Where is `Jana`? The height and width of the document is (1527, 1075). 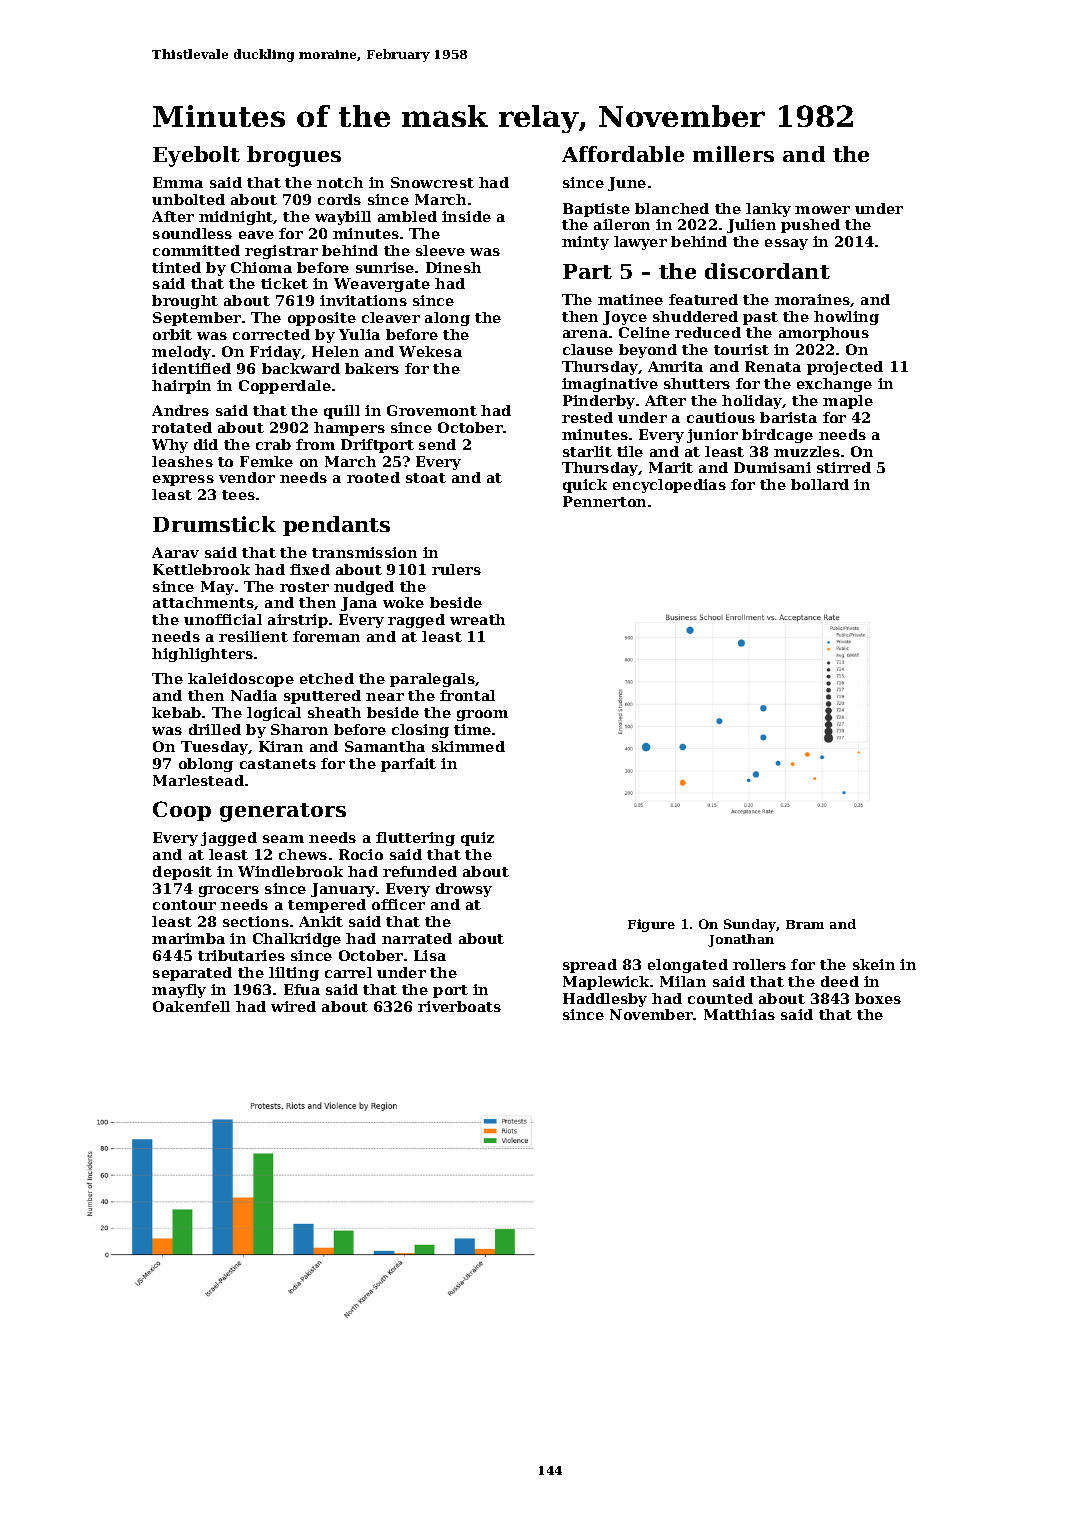 Jana is located at coordinates (359, 604).
